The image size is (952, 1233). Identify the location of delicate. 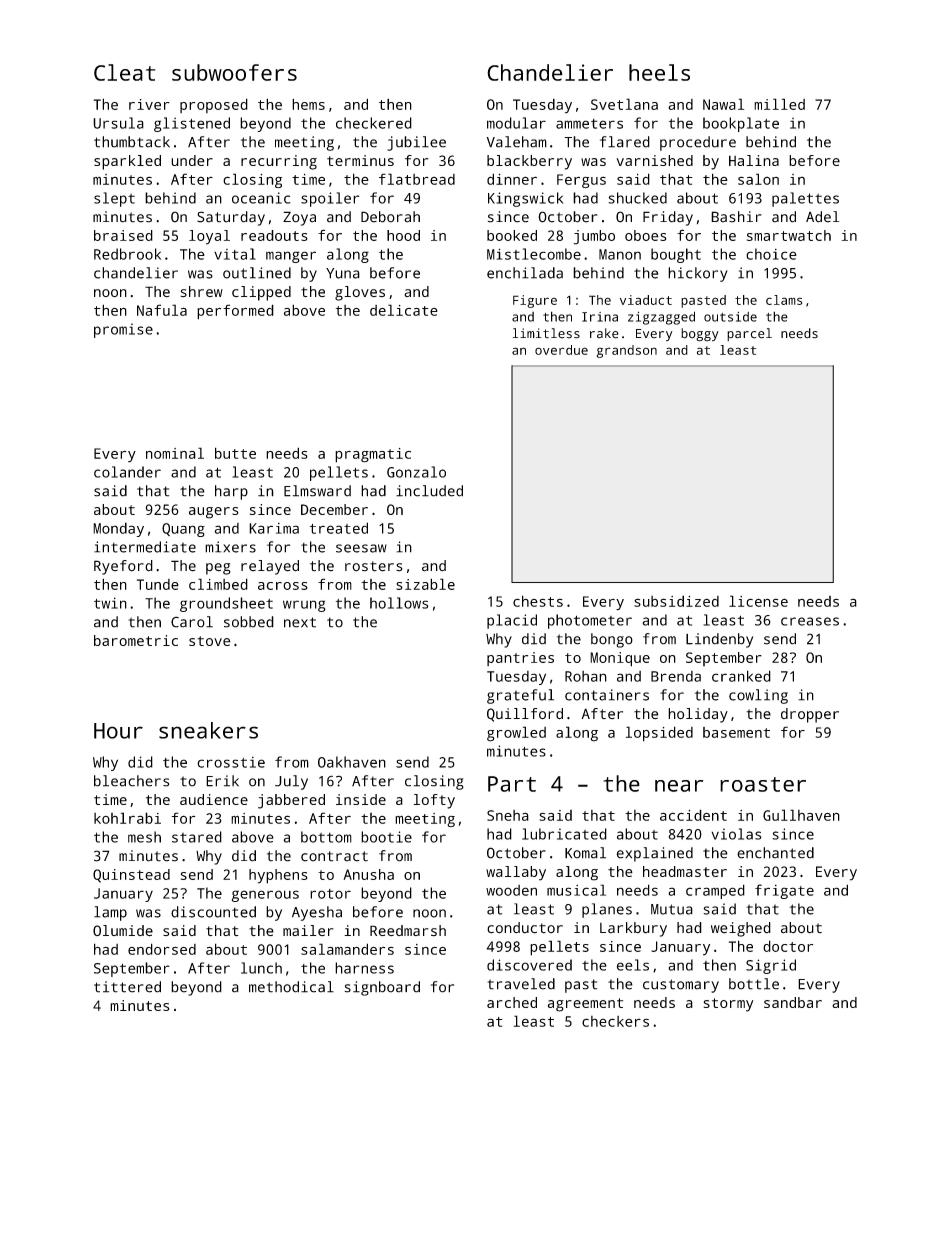
(404, 310).
